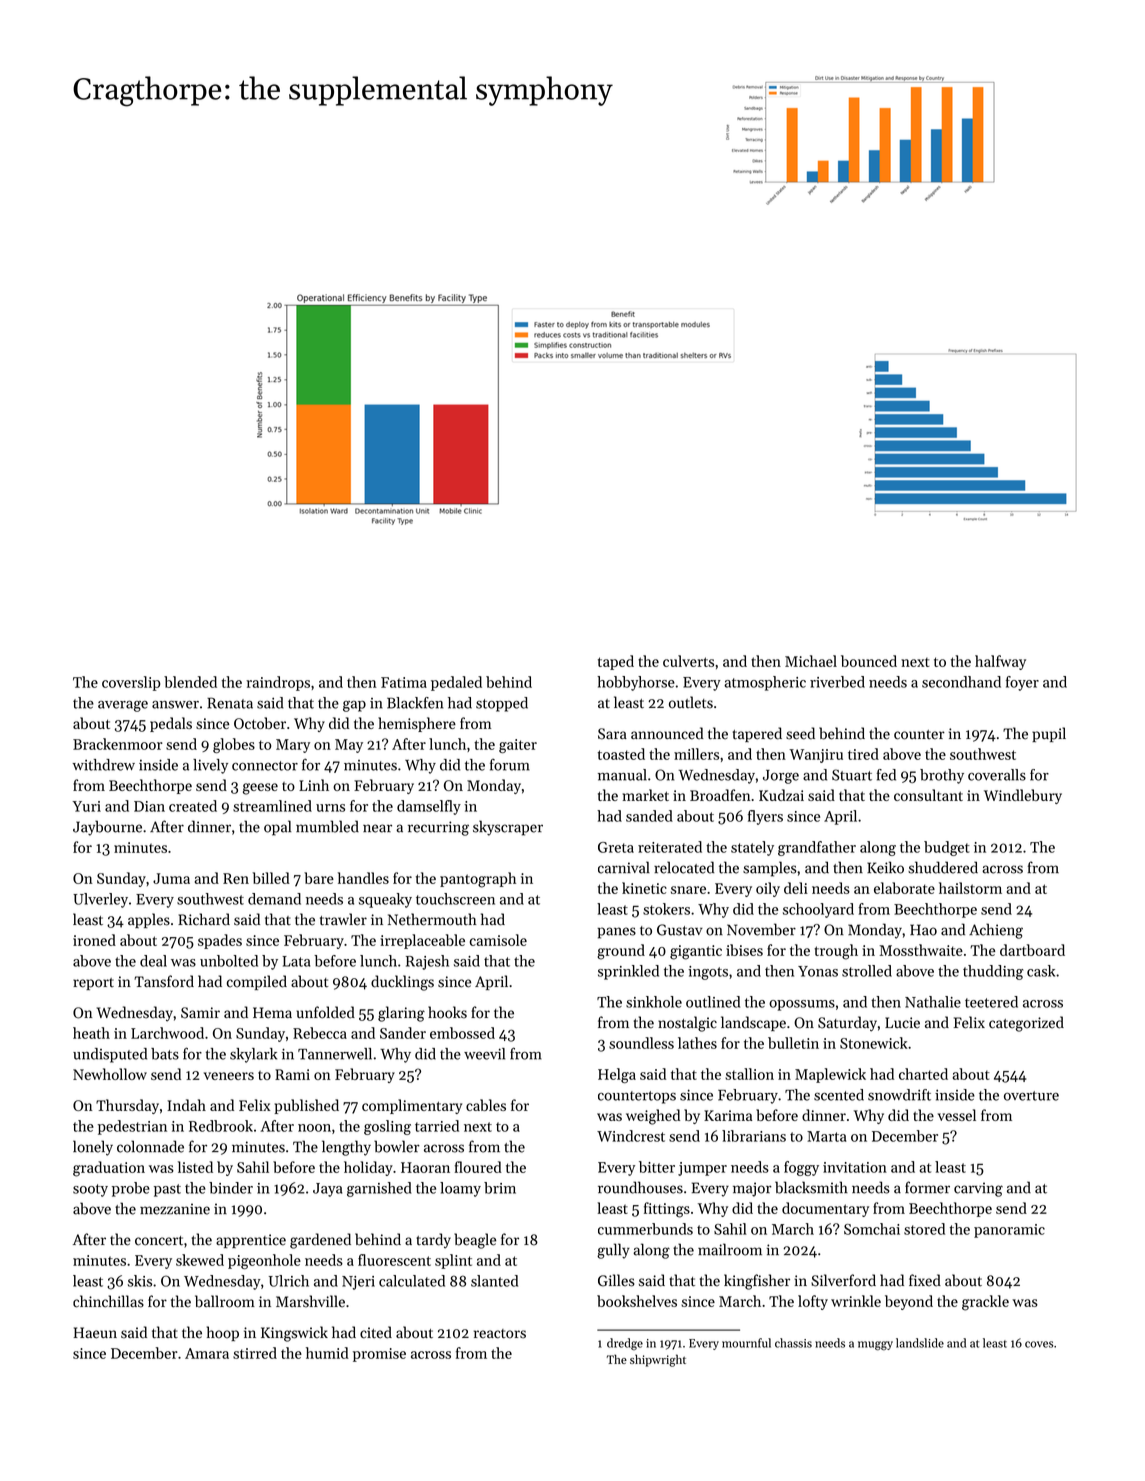  Describe the element at coordinates (691, 702) in the screenshot. I see `outlets` at that location.
